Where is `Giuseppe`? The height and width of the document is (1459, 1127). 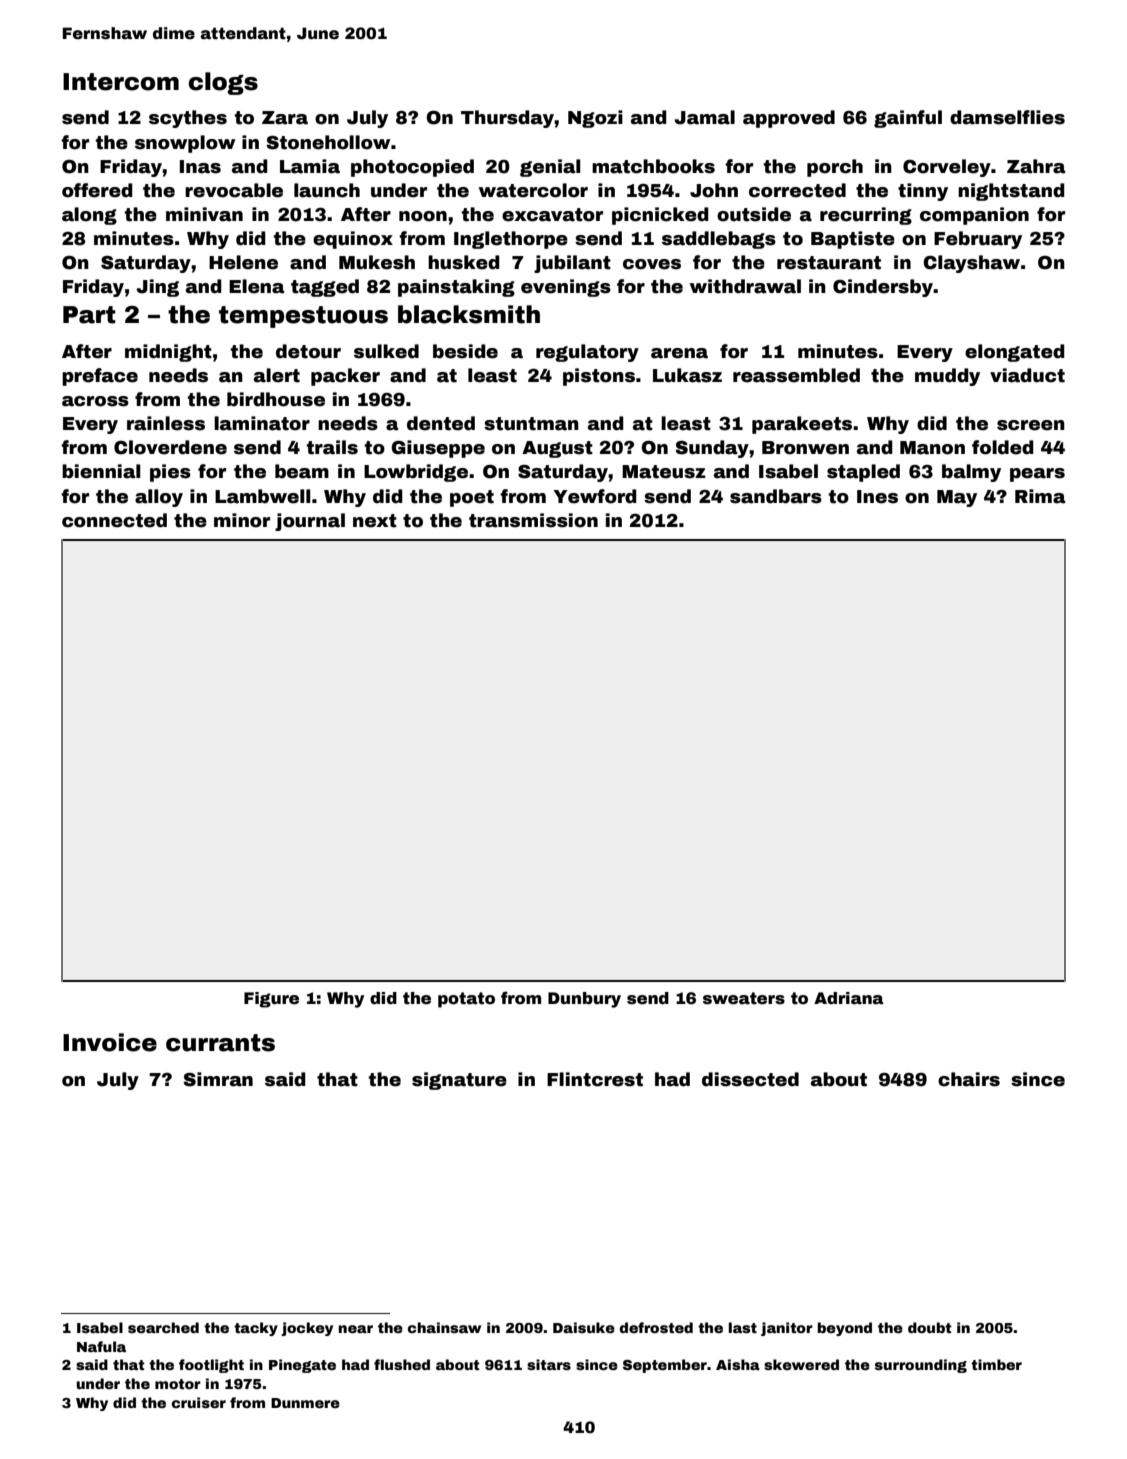
Giuseppe is located at coordinates (438, 449).
